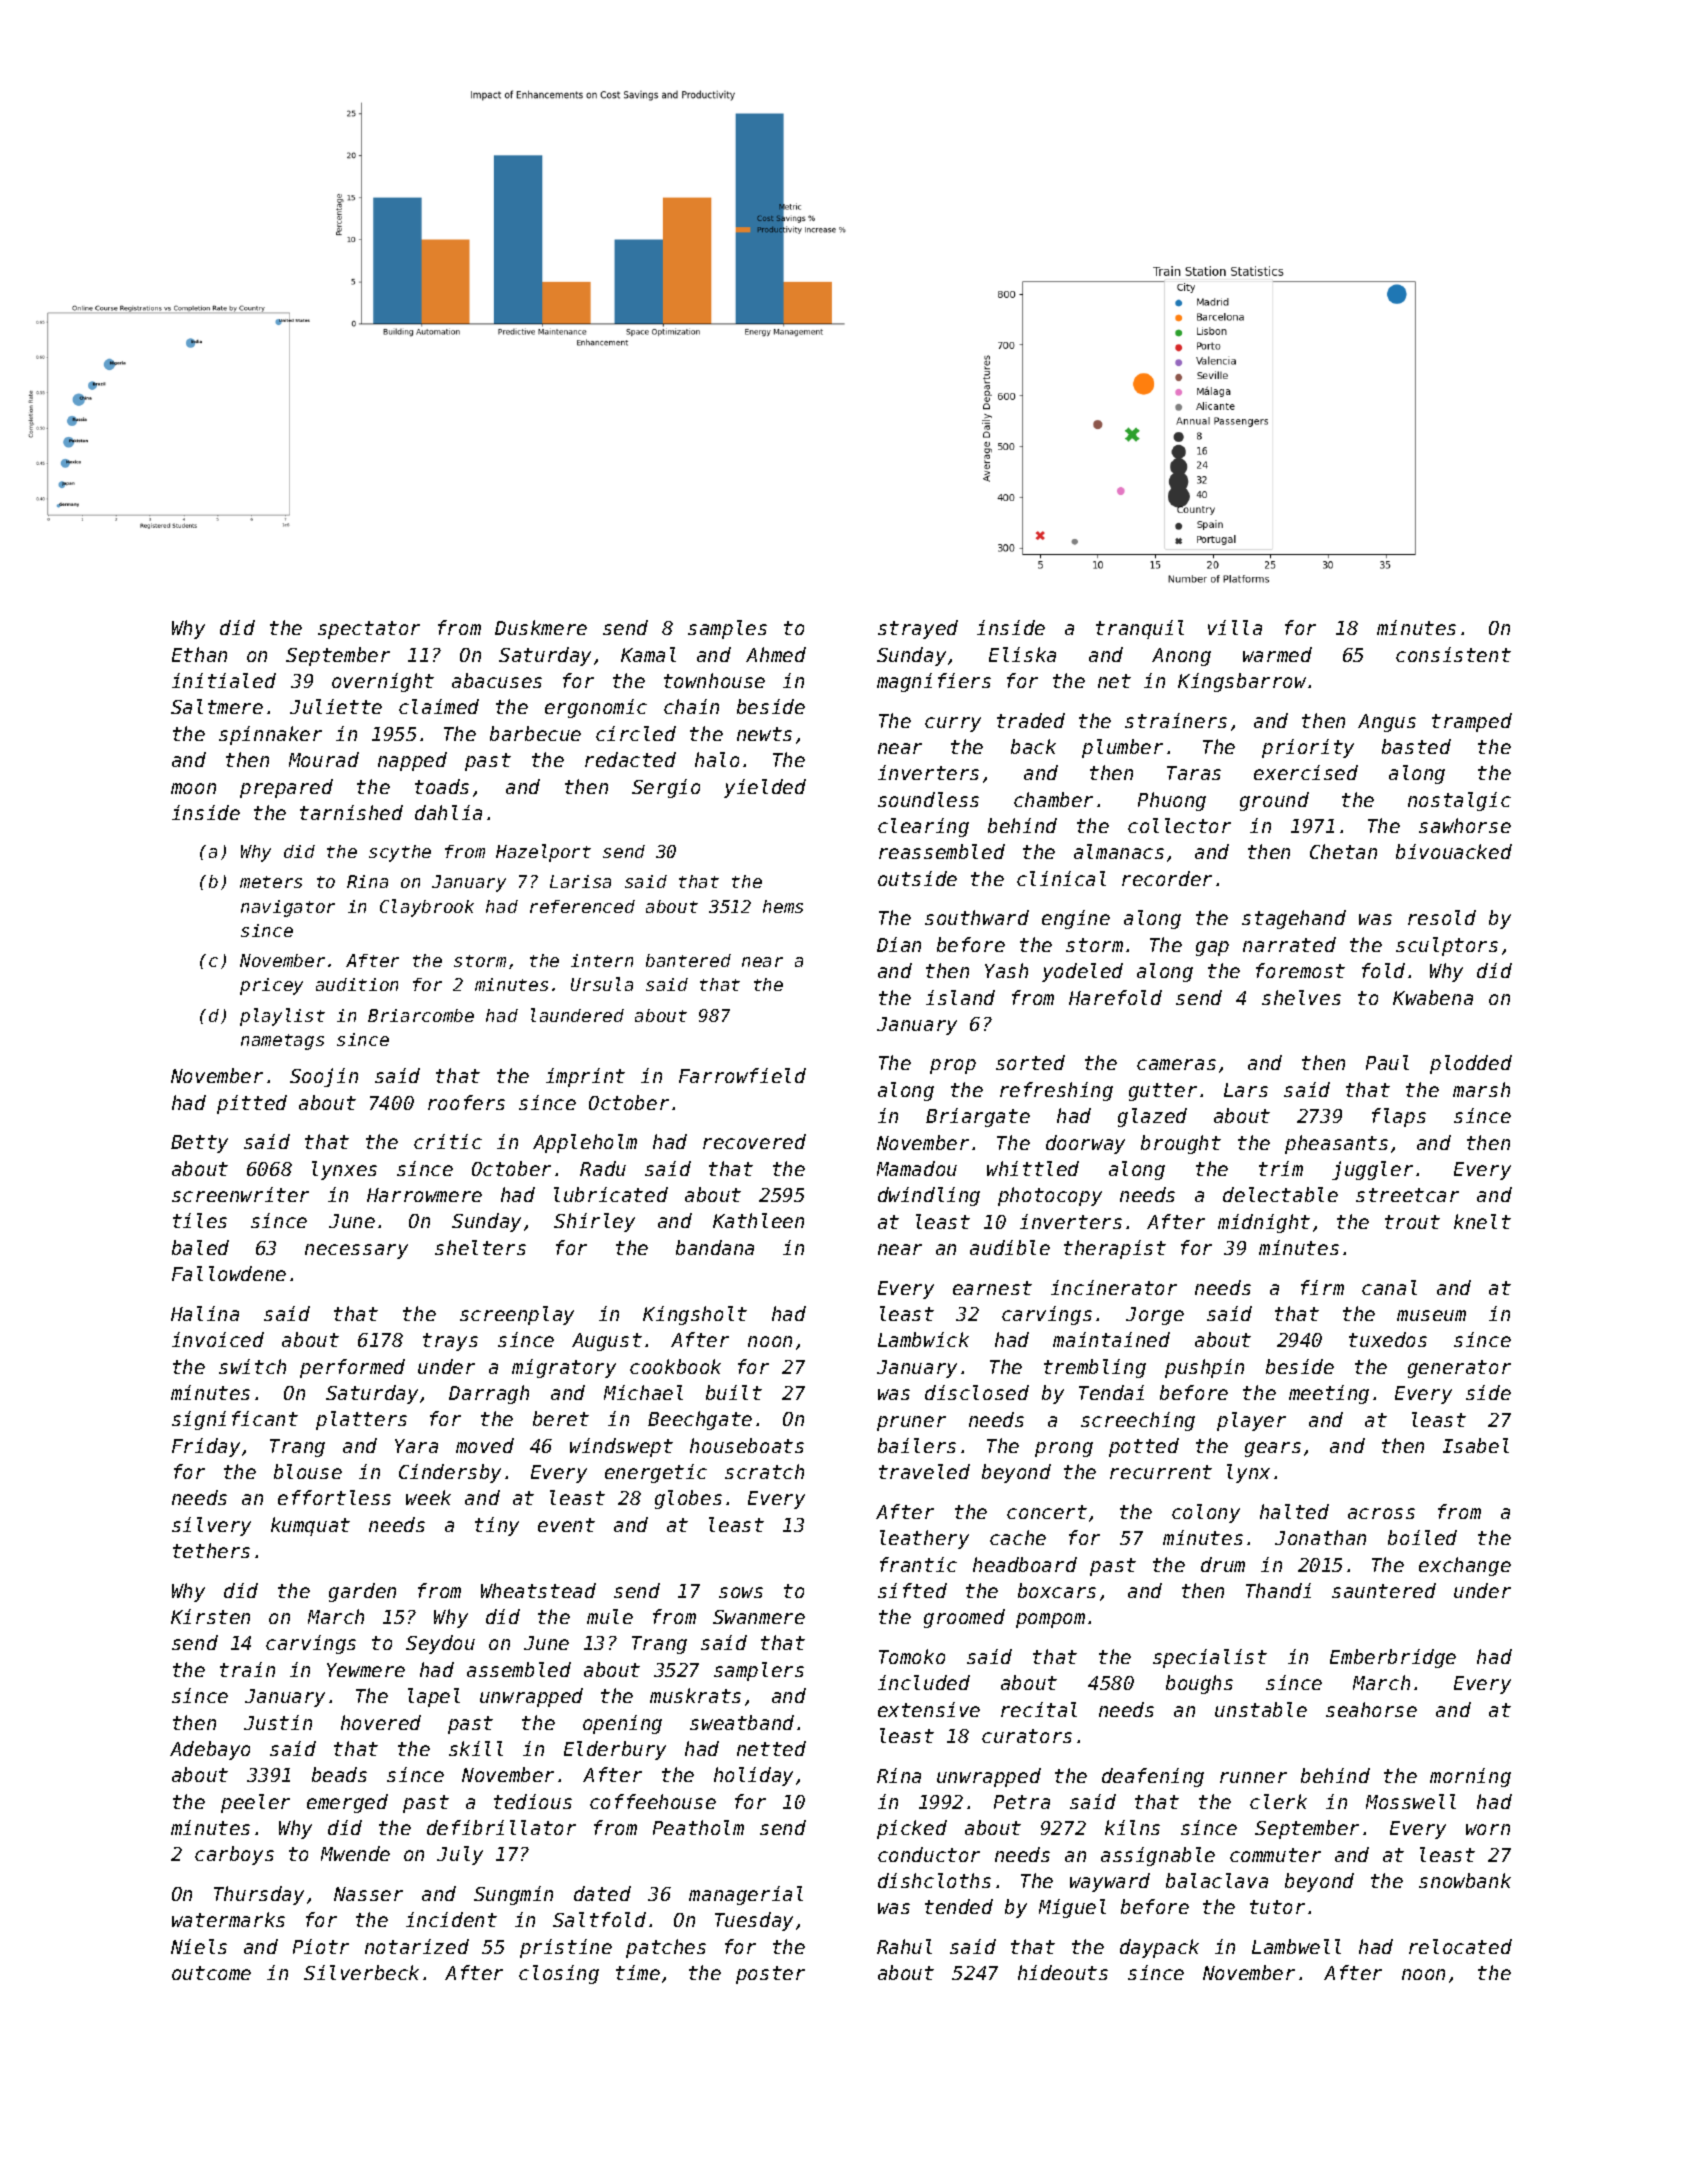 This screenshot has width=1683, height=2178. Describe the element at coordinates (501, 1827) in the screenshot. I see `defibrillator` at that location.
